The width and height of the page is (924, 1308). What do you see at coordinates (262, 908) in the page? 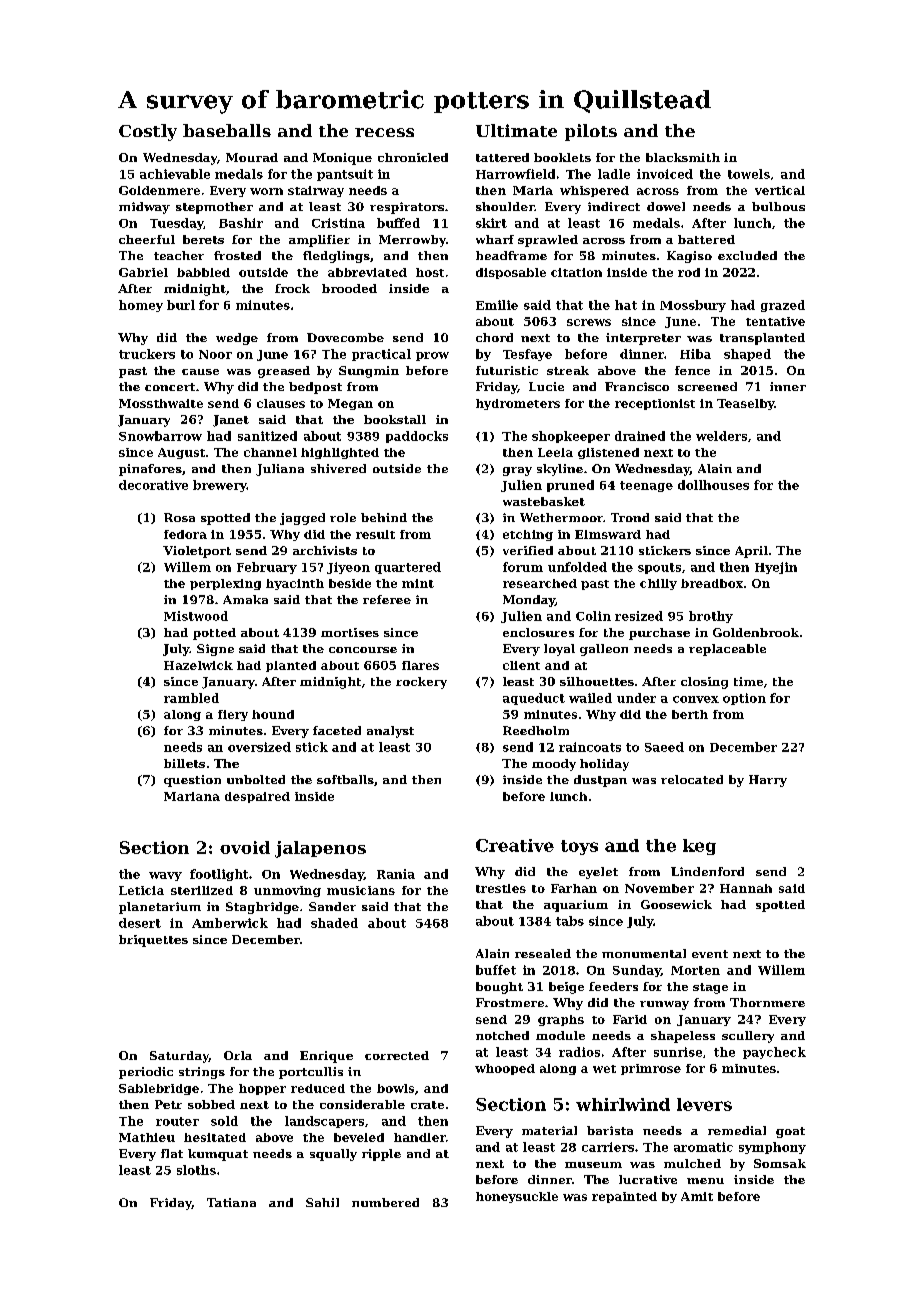
I see `Stagbridge` at bounding box center [262, 908].
